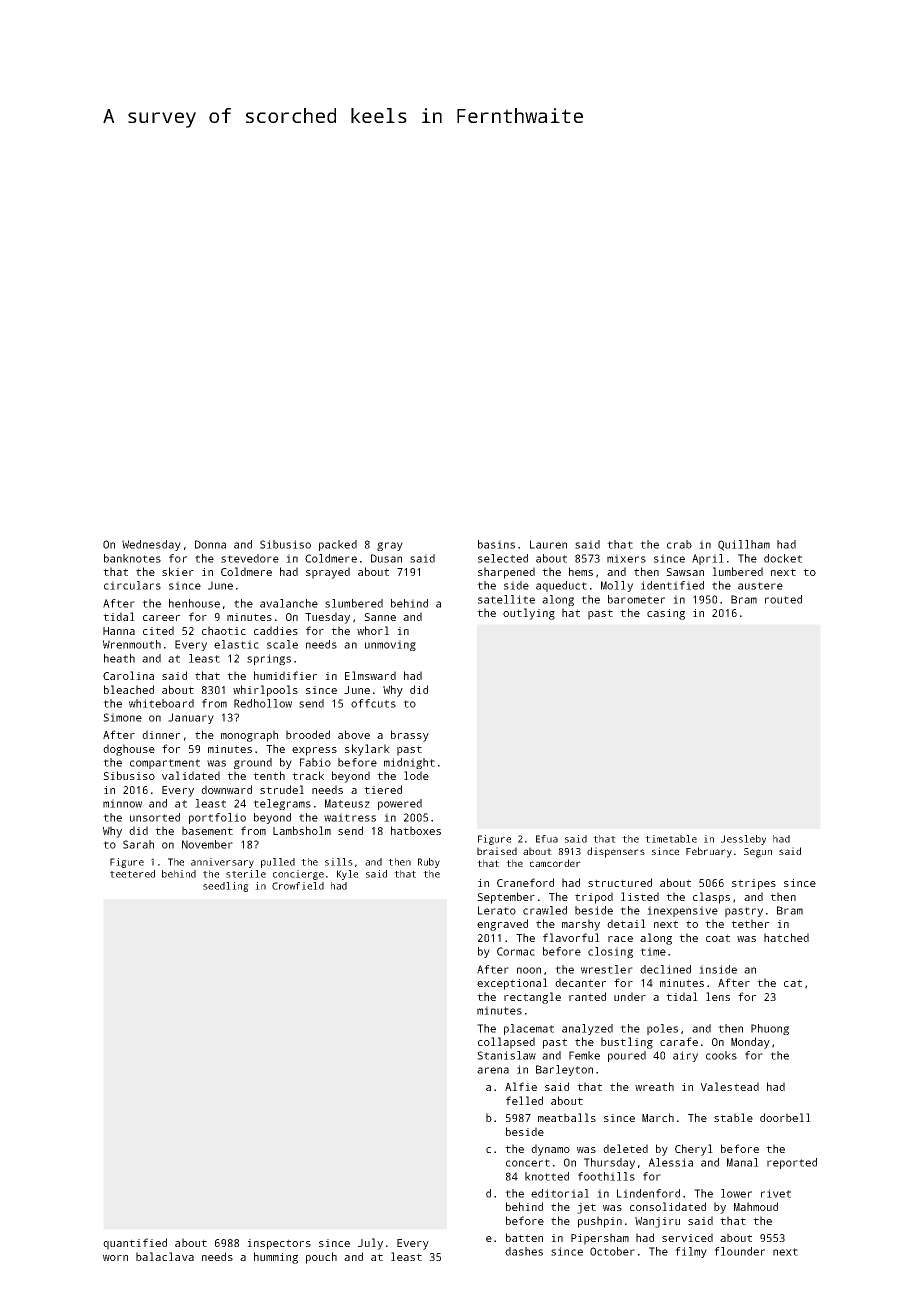 This screenshot has height=1308, width=924. What do you see at coordinates (370, 1244) in the screenshot?
I see `July` at bounding box center [370, 1244].
